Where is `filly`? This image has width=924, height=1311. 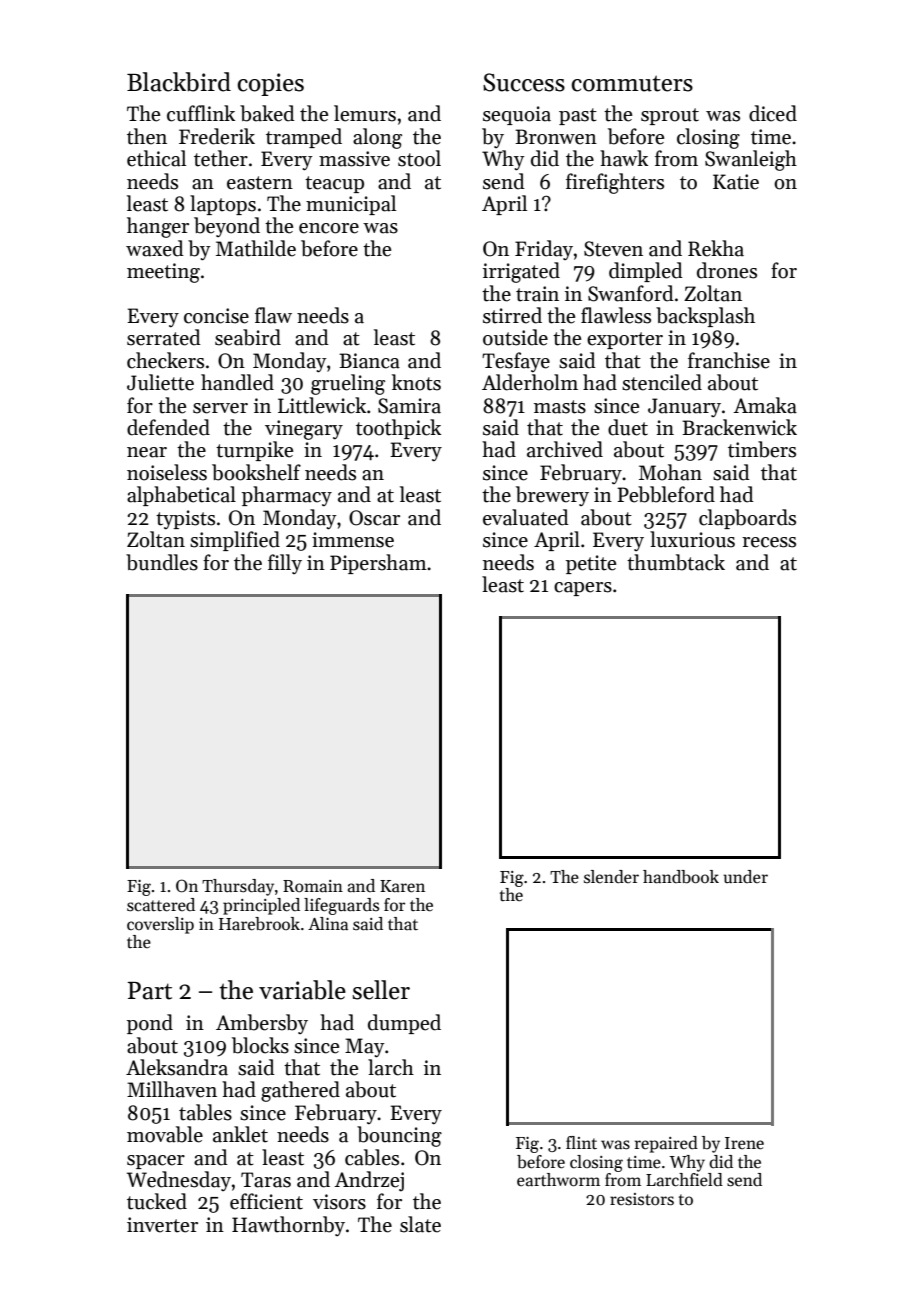 filly is located at coordinates (285, 564).
